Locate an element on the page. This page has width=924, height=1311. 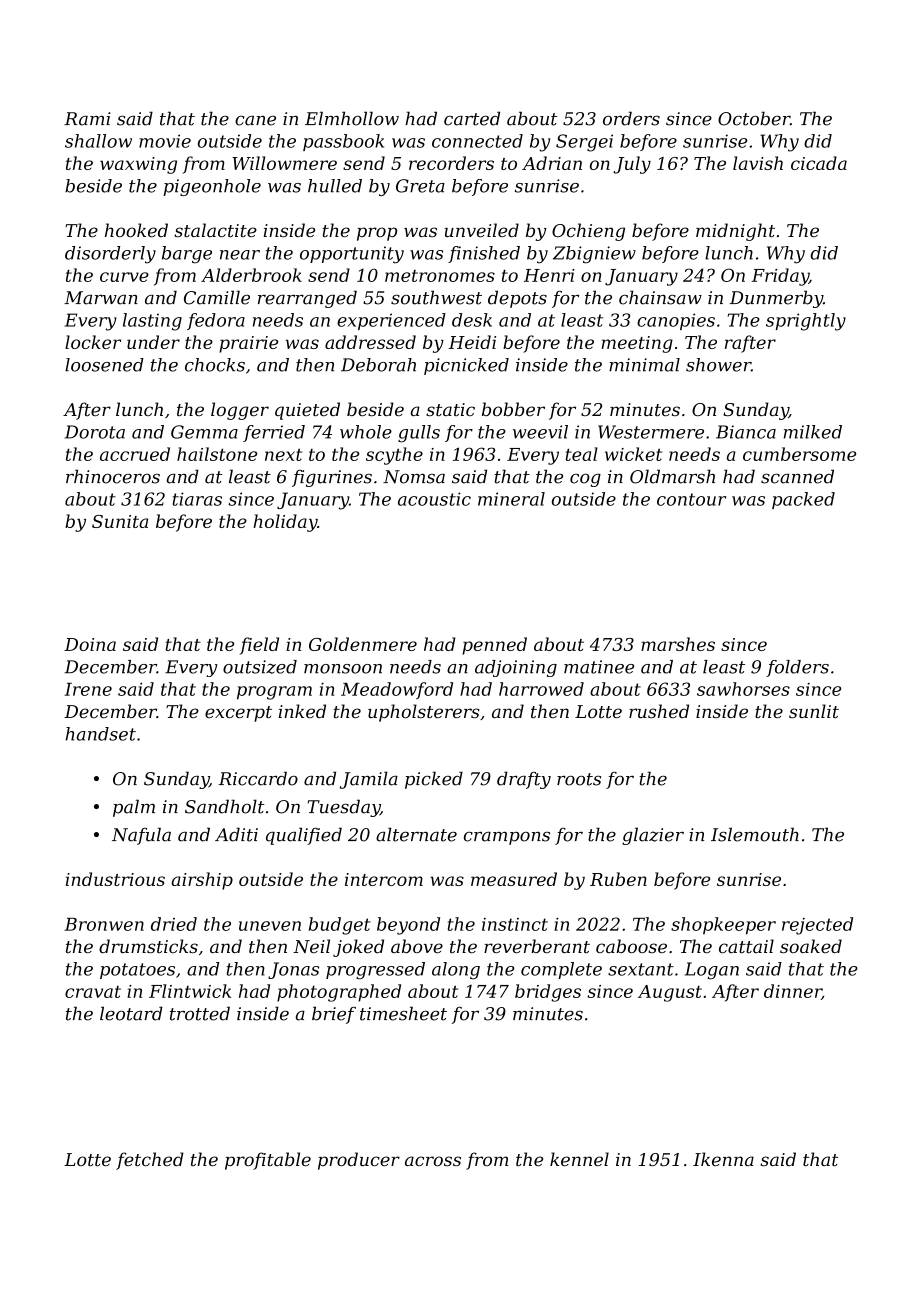
connected is located at coordinates (477, 141).
